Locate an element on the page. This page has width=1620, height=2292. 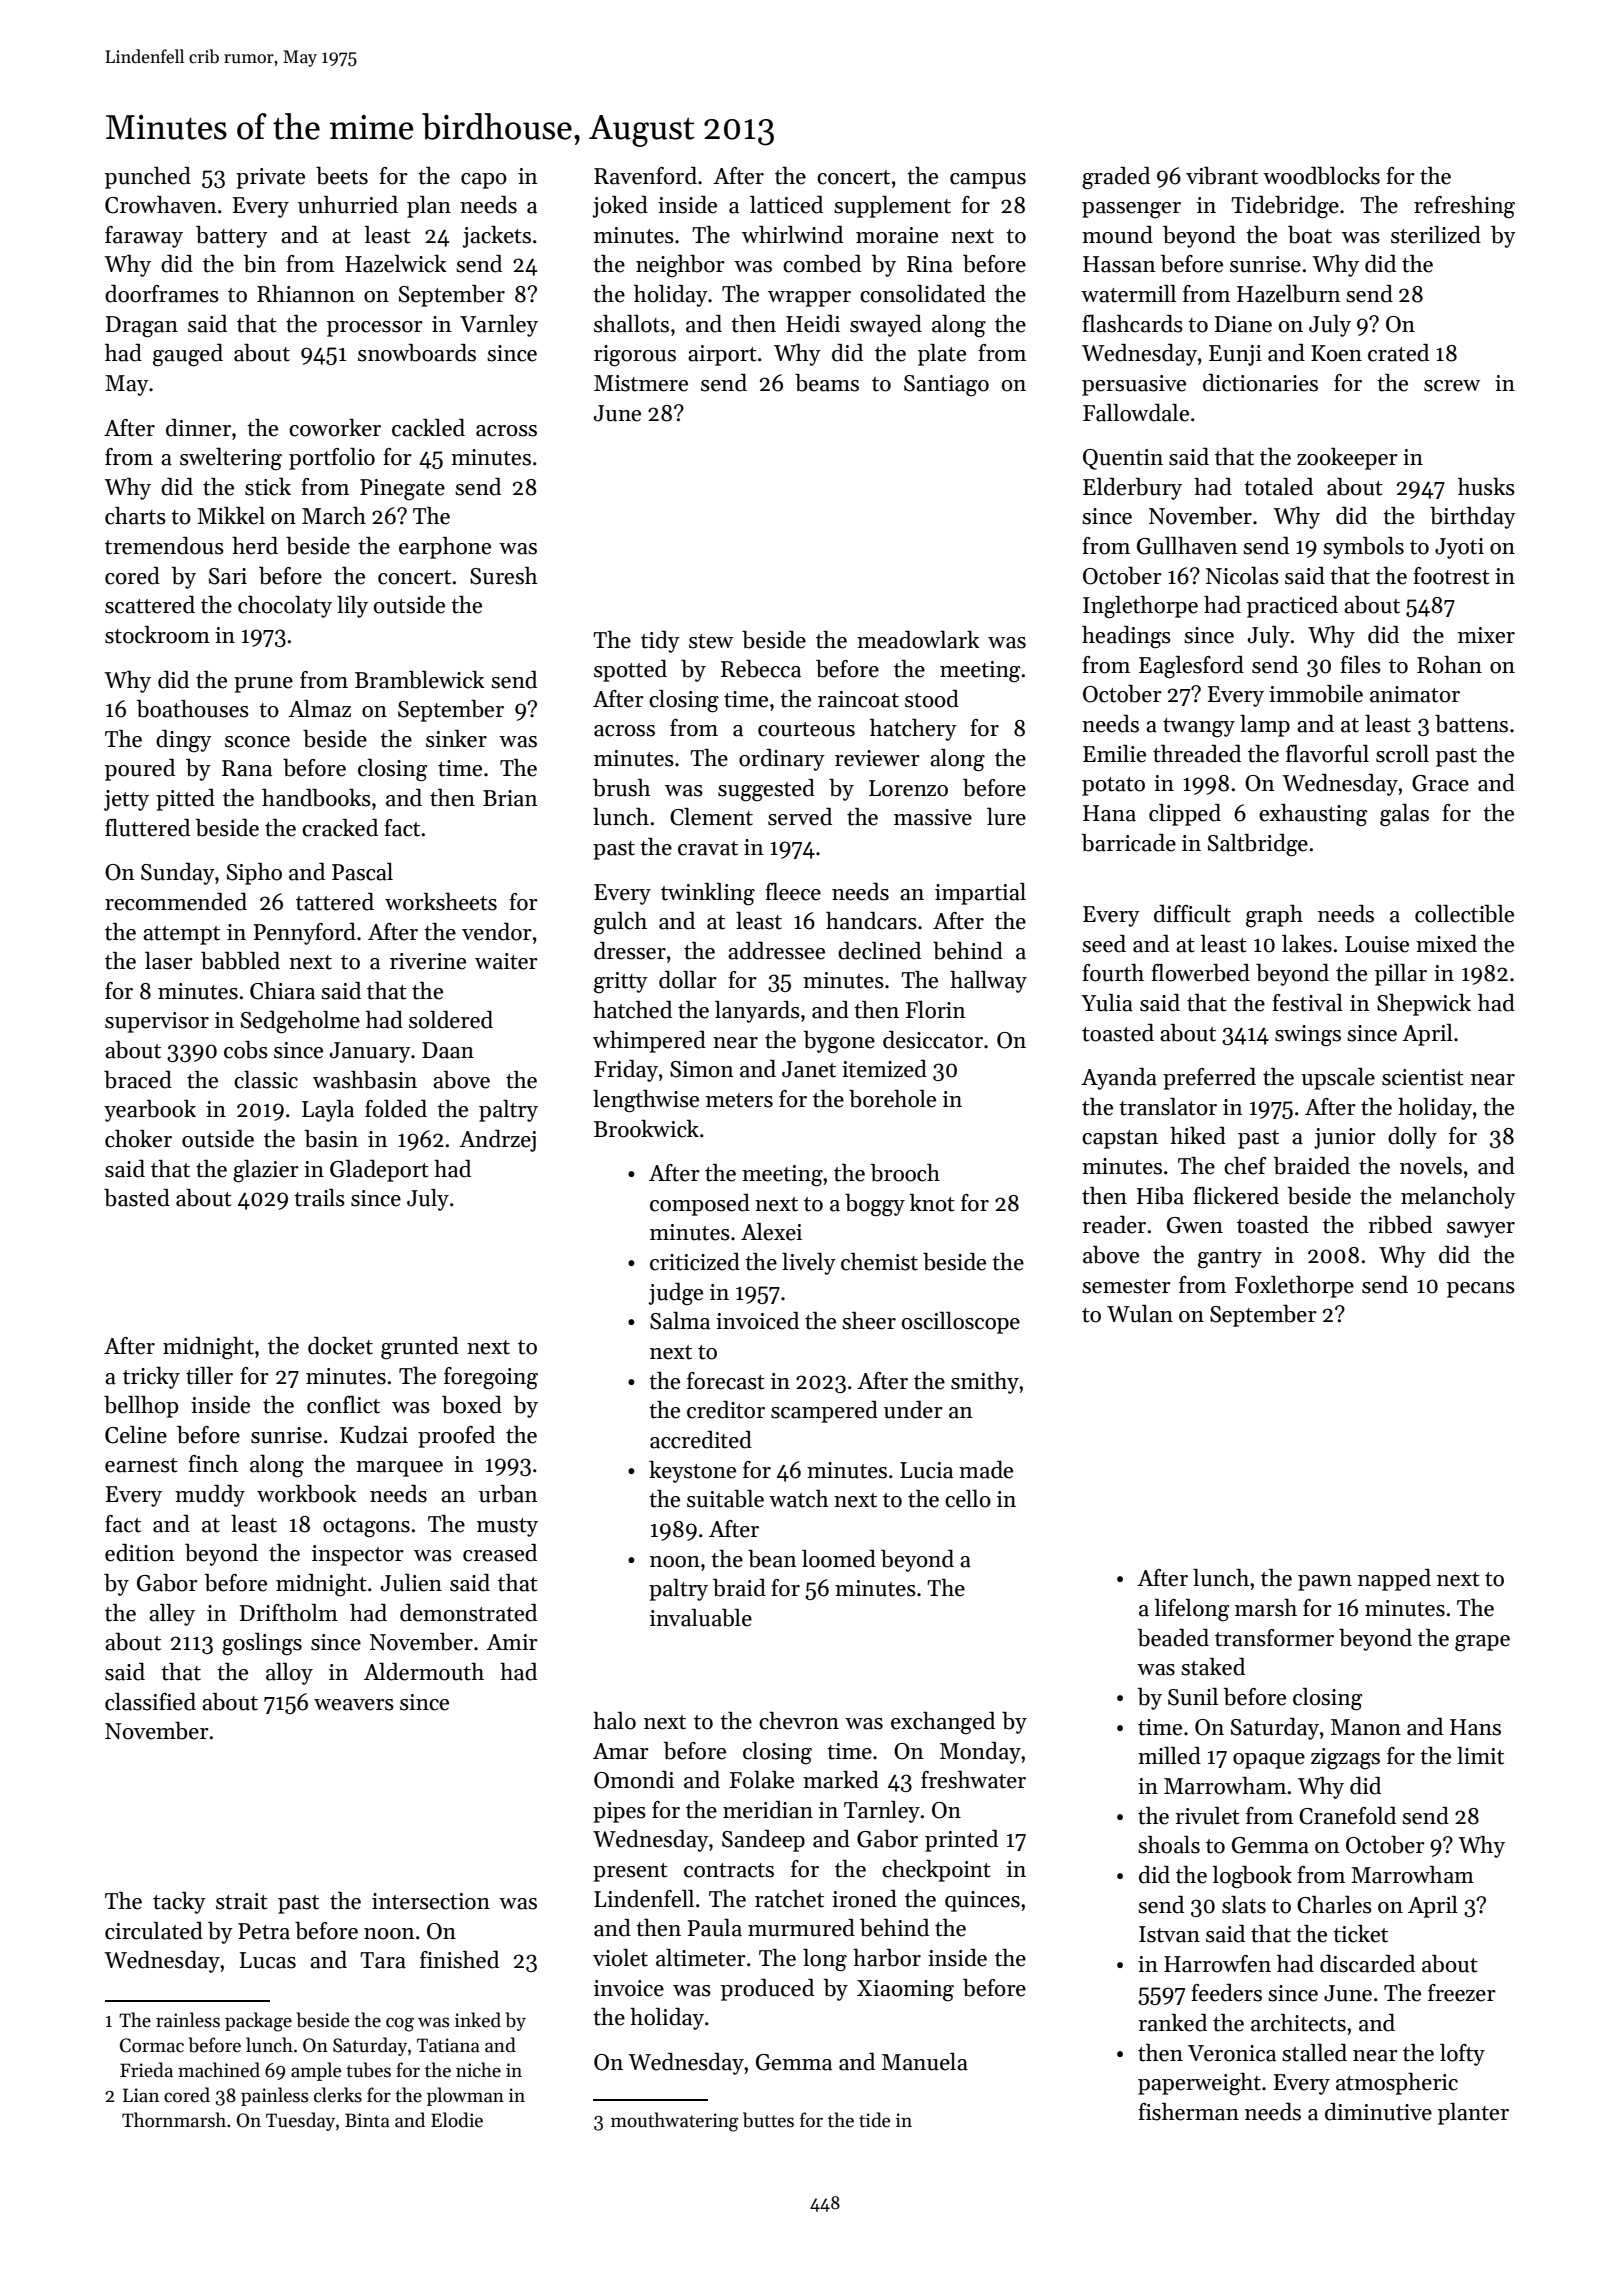
tidy is located at coordinates (660, 642).
